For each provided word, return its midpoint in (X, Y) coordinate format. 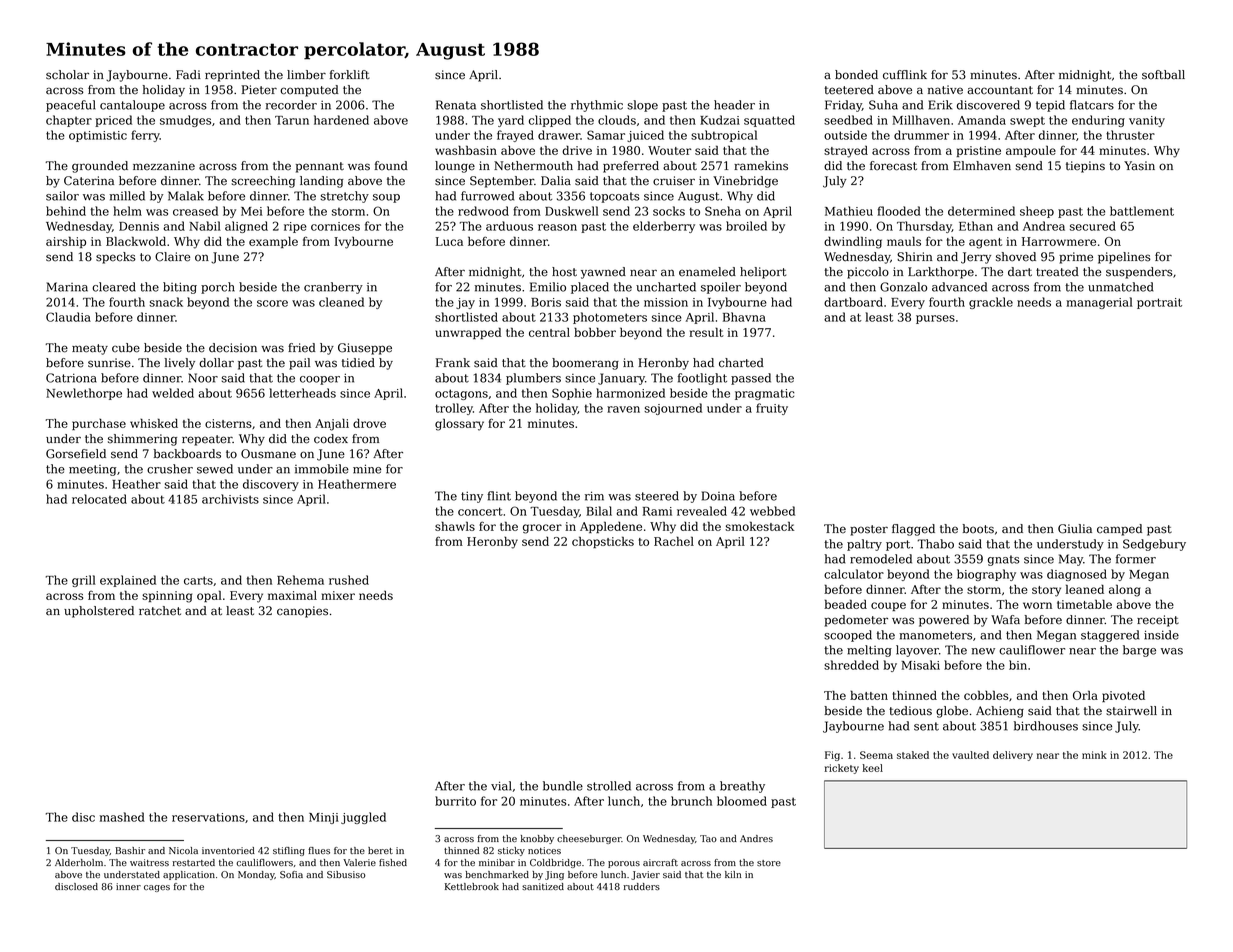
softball (1163, 75)
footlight (702, 379)
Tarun (292, 120)
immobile (322, 469)
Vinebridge (745, 182)
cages (157, 888)
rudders (641, 886)
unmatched (1120, 287)
